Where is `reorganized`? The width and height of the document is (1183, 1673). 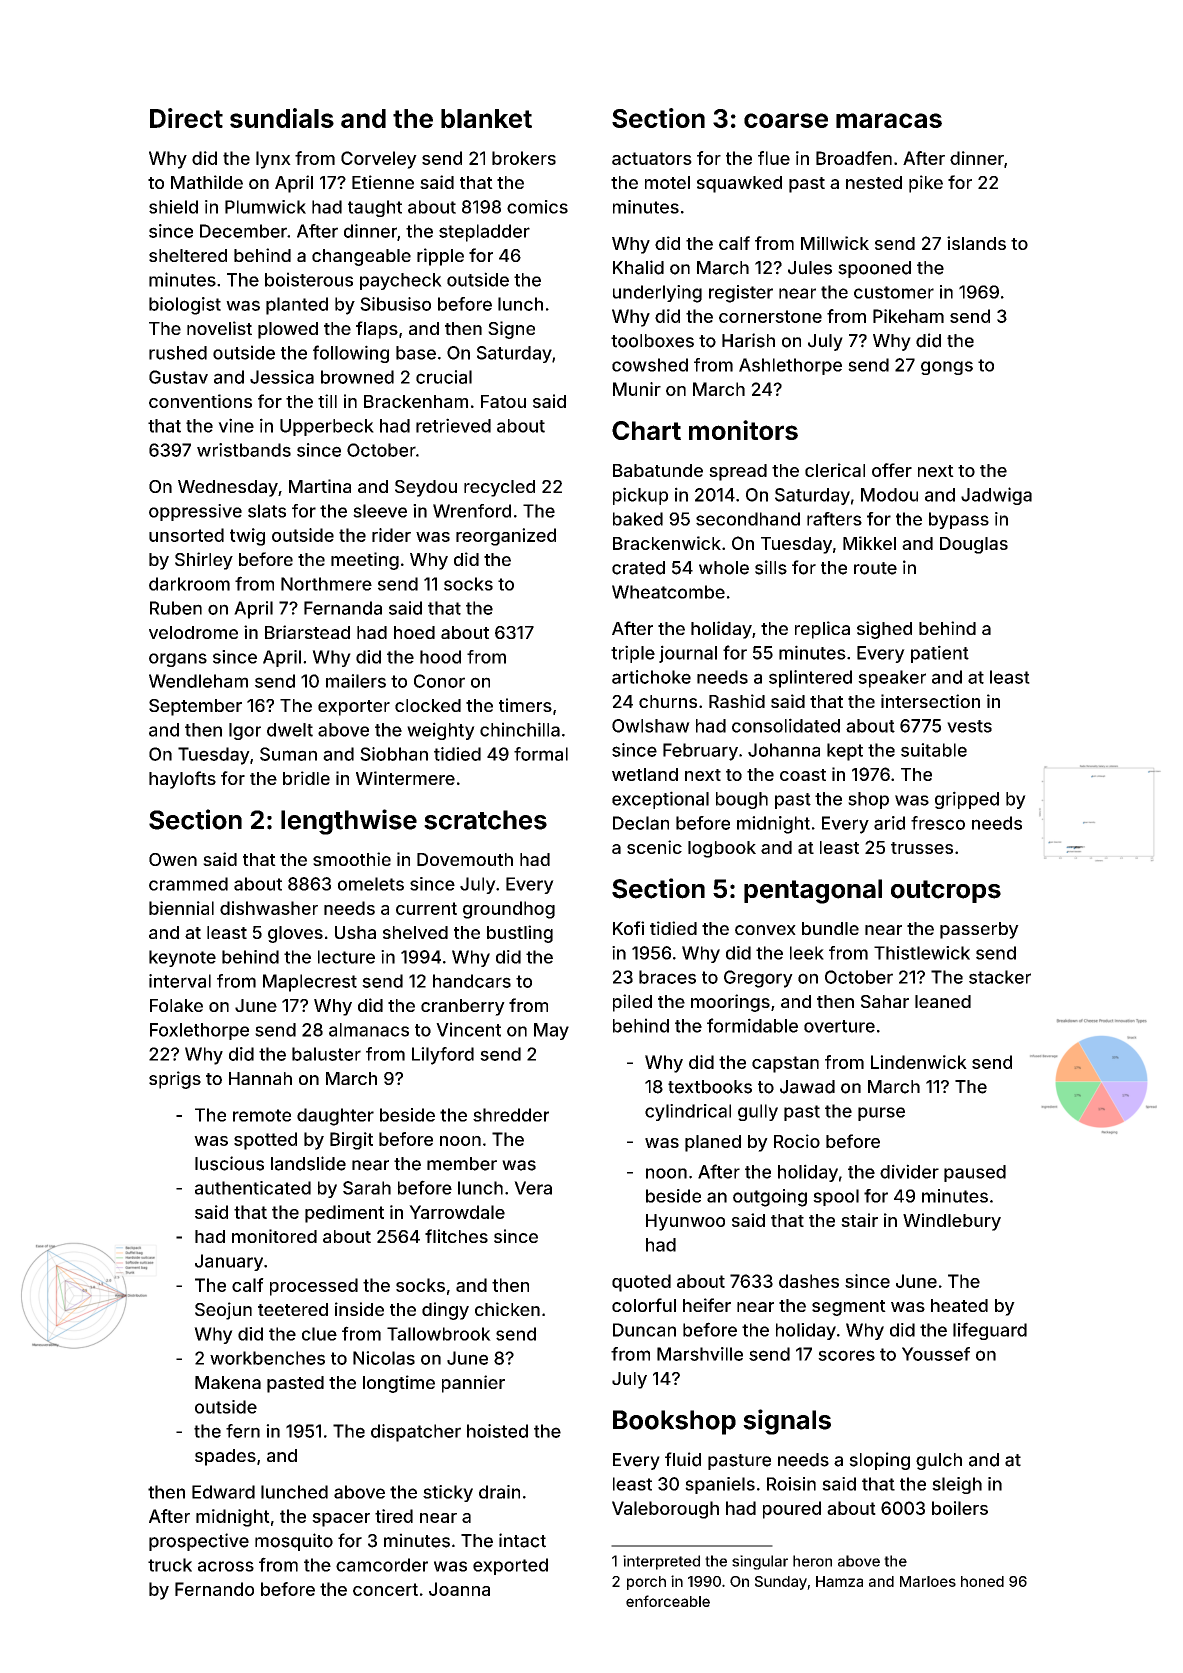 reorganized is located at coordinates (506, 537).
